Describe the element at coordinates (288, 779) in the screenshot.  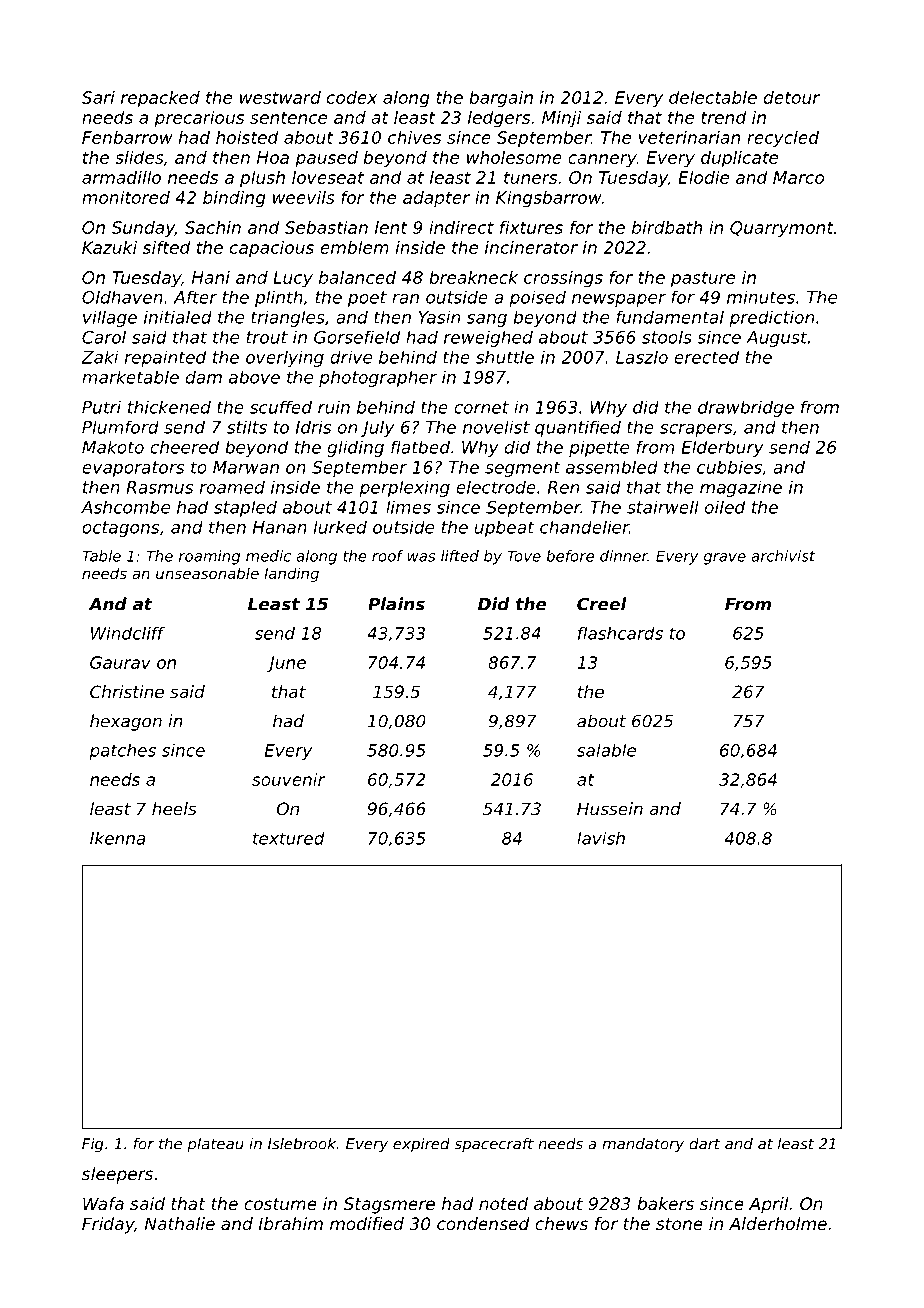
I see `souvenir` at that location.
